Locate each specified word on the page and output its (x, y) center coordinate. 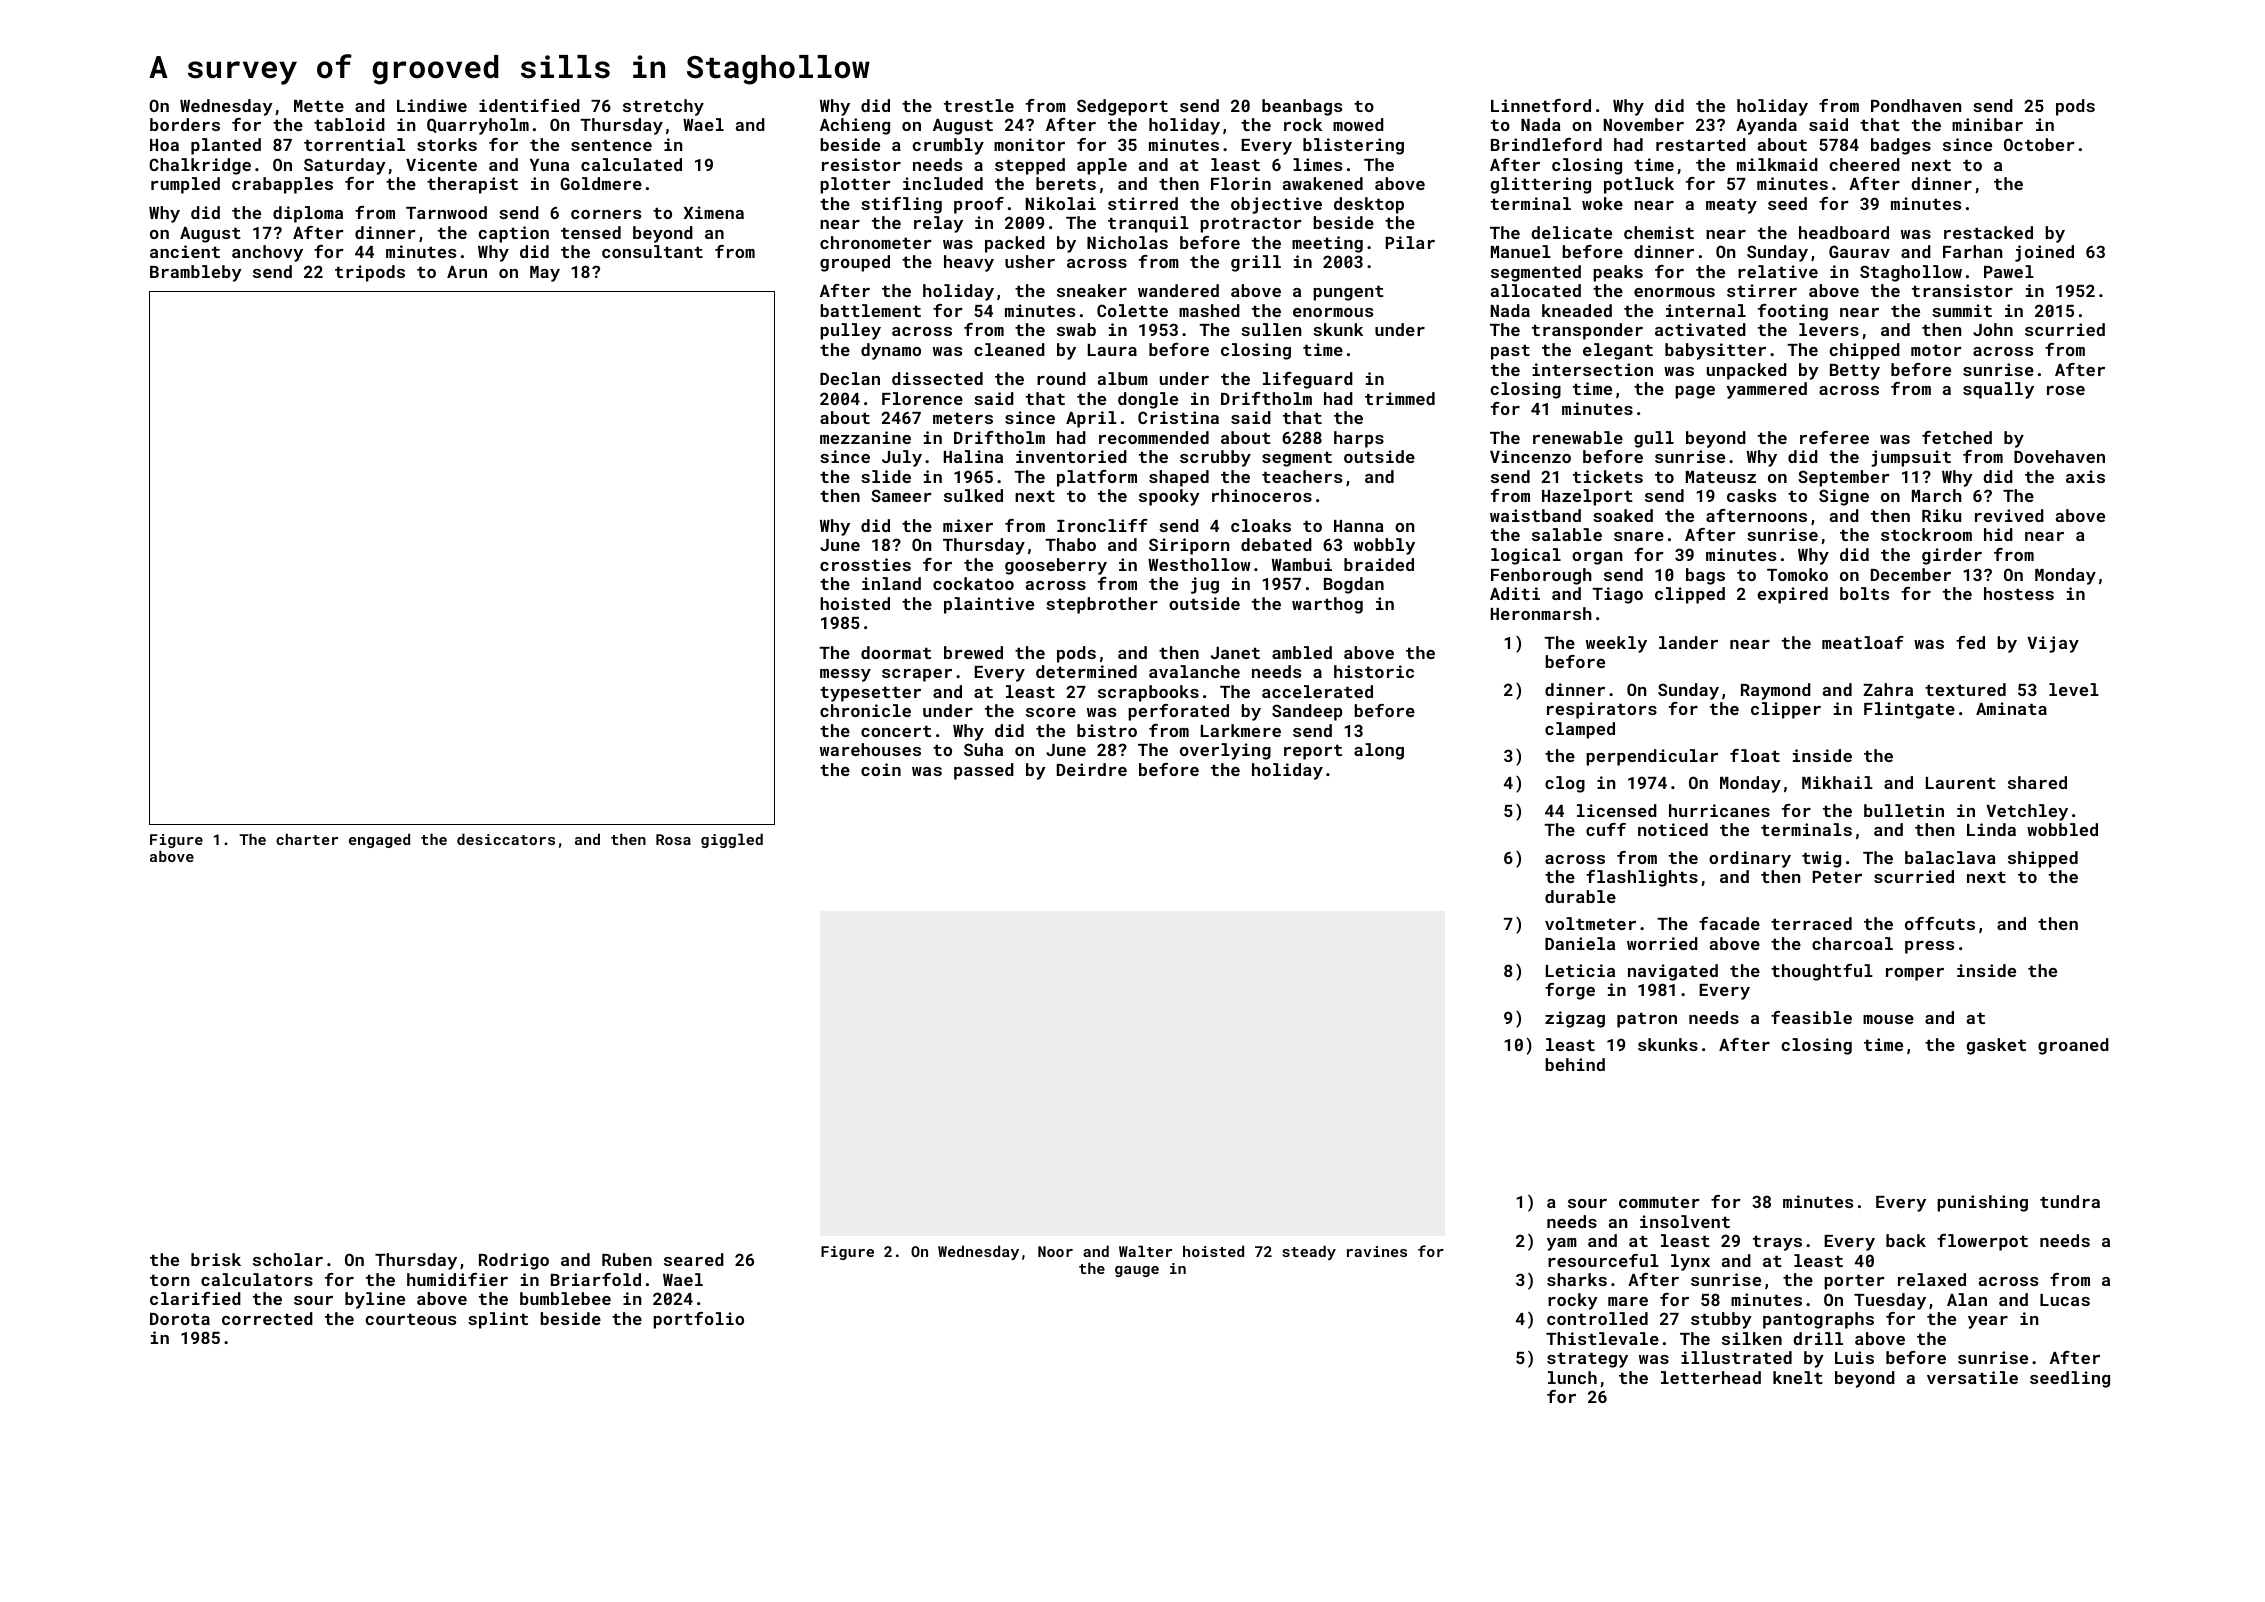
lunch (1572, 1377)
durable (1580, 896)
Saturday (345, 166)
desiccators (506, 839)
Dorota (180, 1319)
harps (1359, 439)
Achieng (855, 126)
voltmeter (1590, 923)
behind (1575, 1064)
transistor (1962, 290)
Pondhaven (1916, 105)
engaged (379, 840)
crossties (865, 564)
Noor (1055, 1251)
